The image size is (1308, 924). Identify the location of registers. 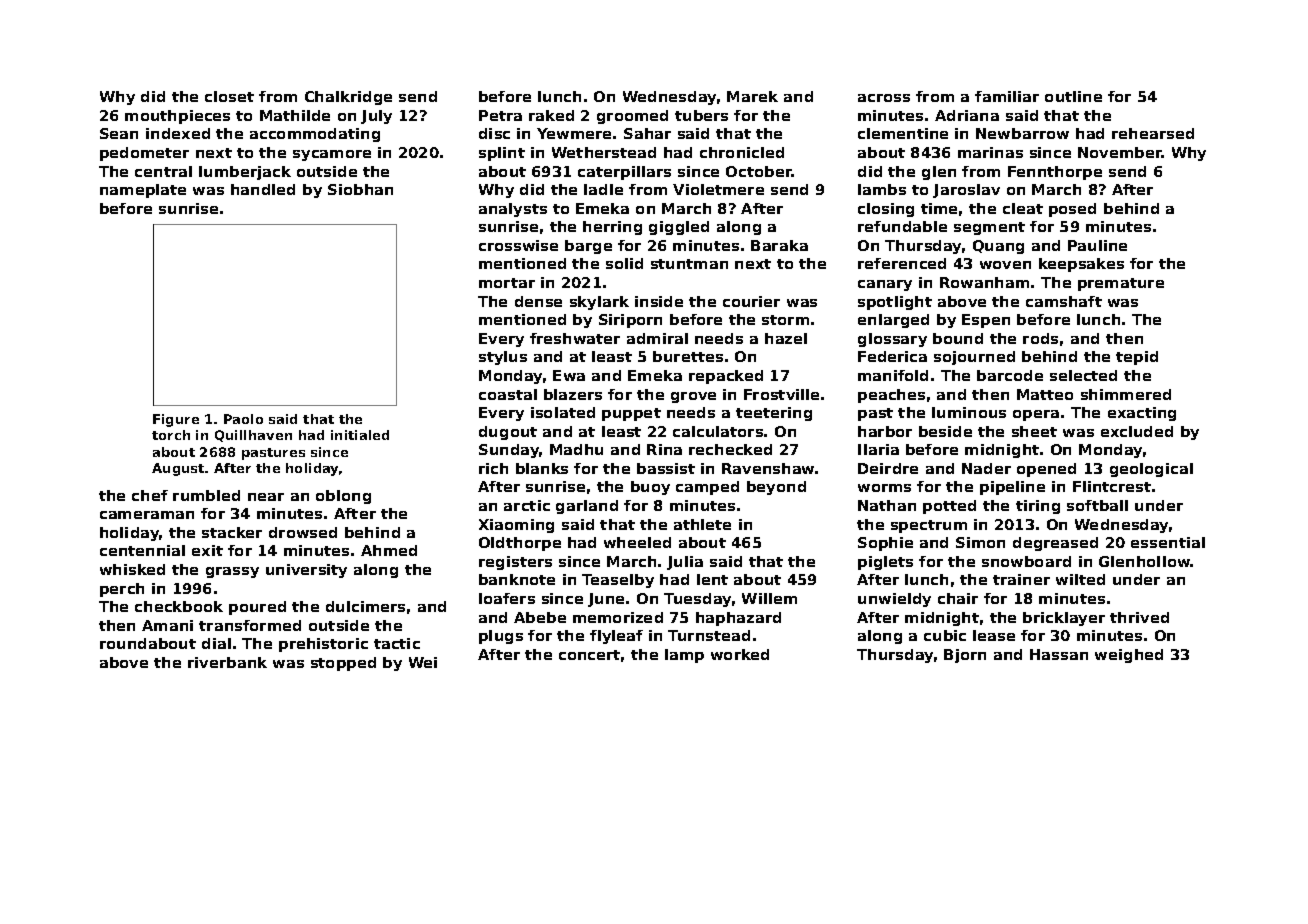
(515, 563).
